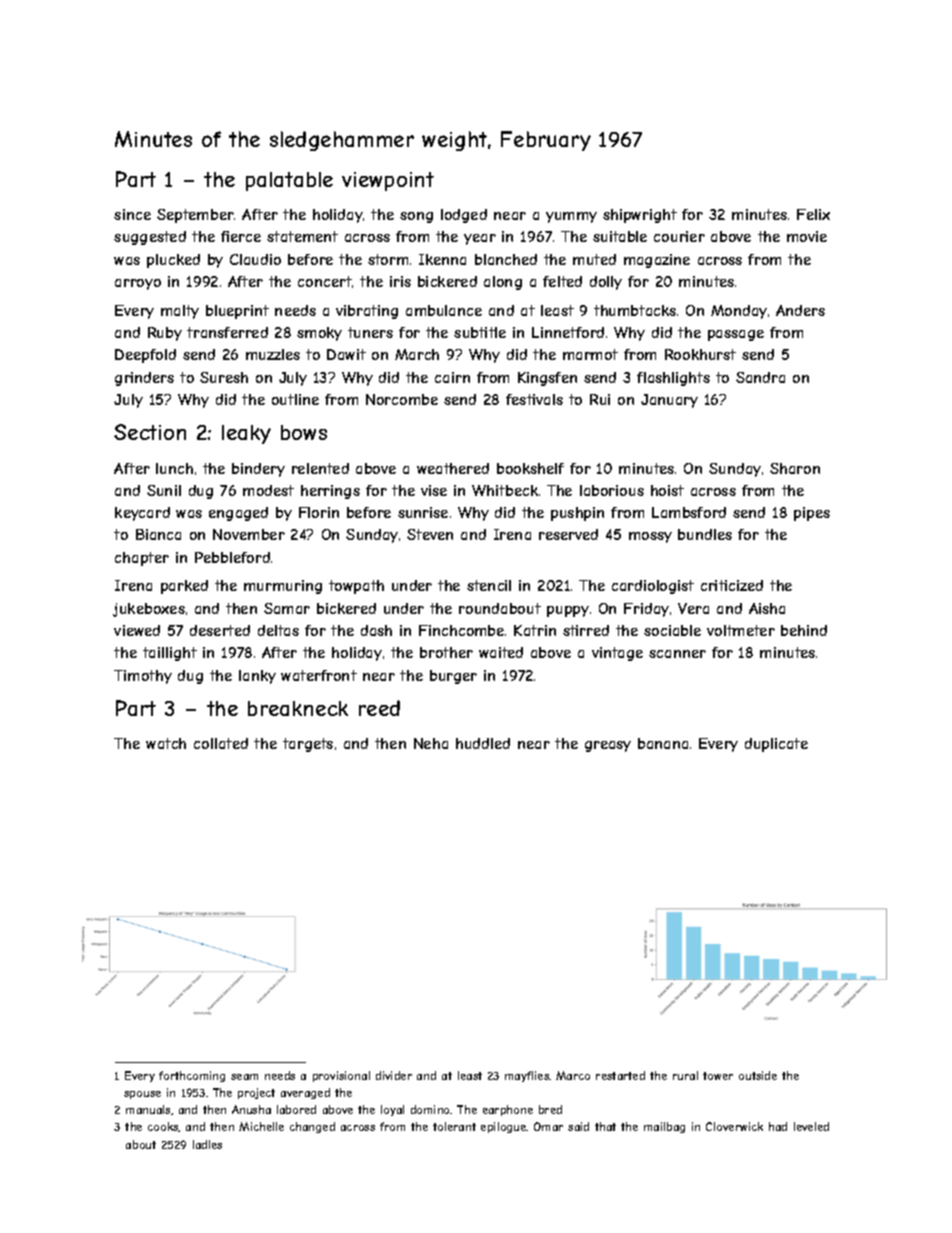 The width and height of the screenshot is (952, 1233). What do you see at coordinates (308, 745) in the screenshot?
I see `targets` at bounding box center [308, 745].
